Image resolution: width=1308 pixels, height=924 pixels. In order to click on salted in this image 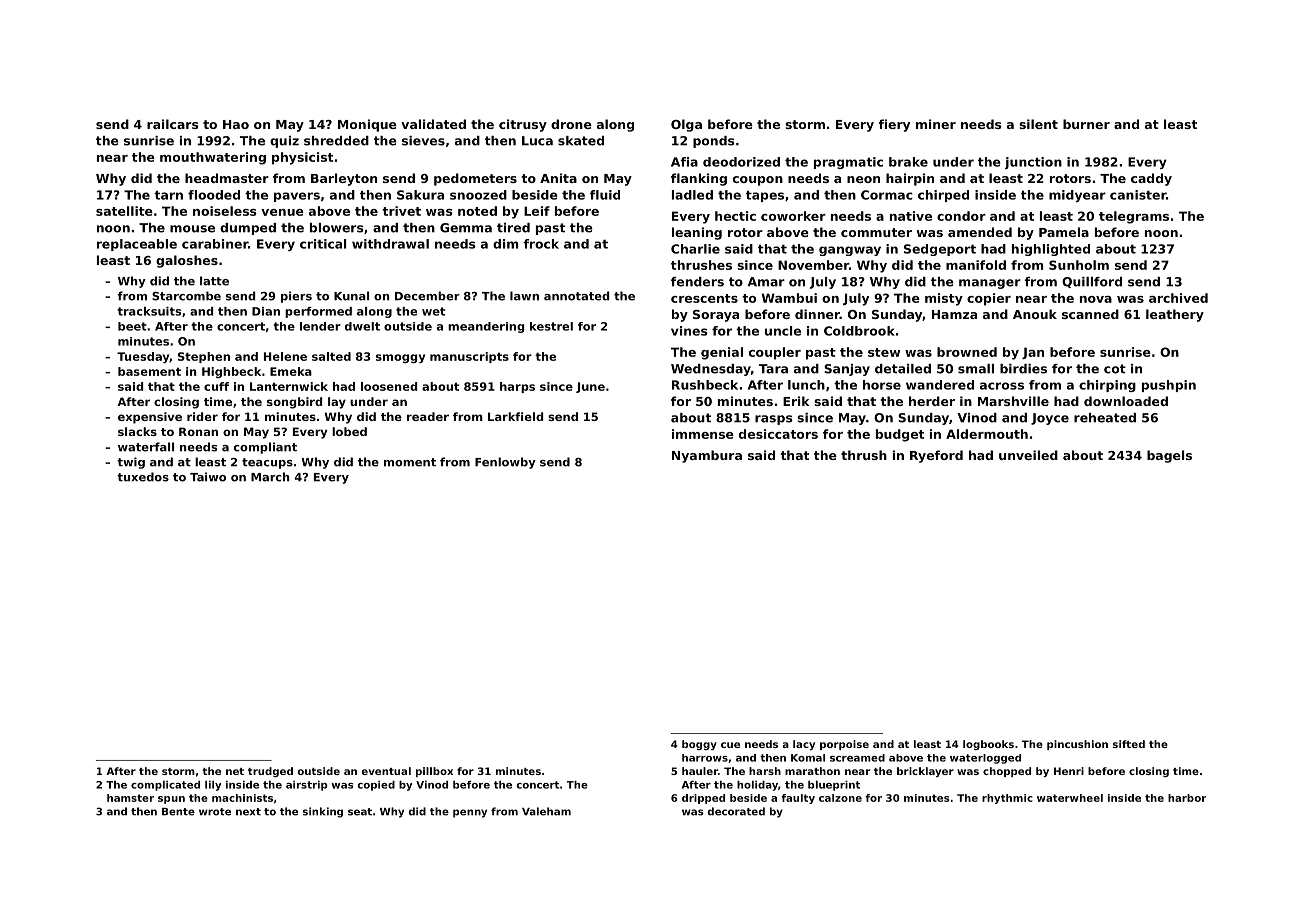, I will do `click(331, 356)`.
